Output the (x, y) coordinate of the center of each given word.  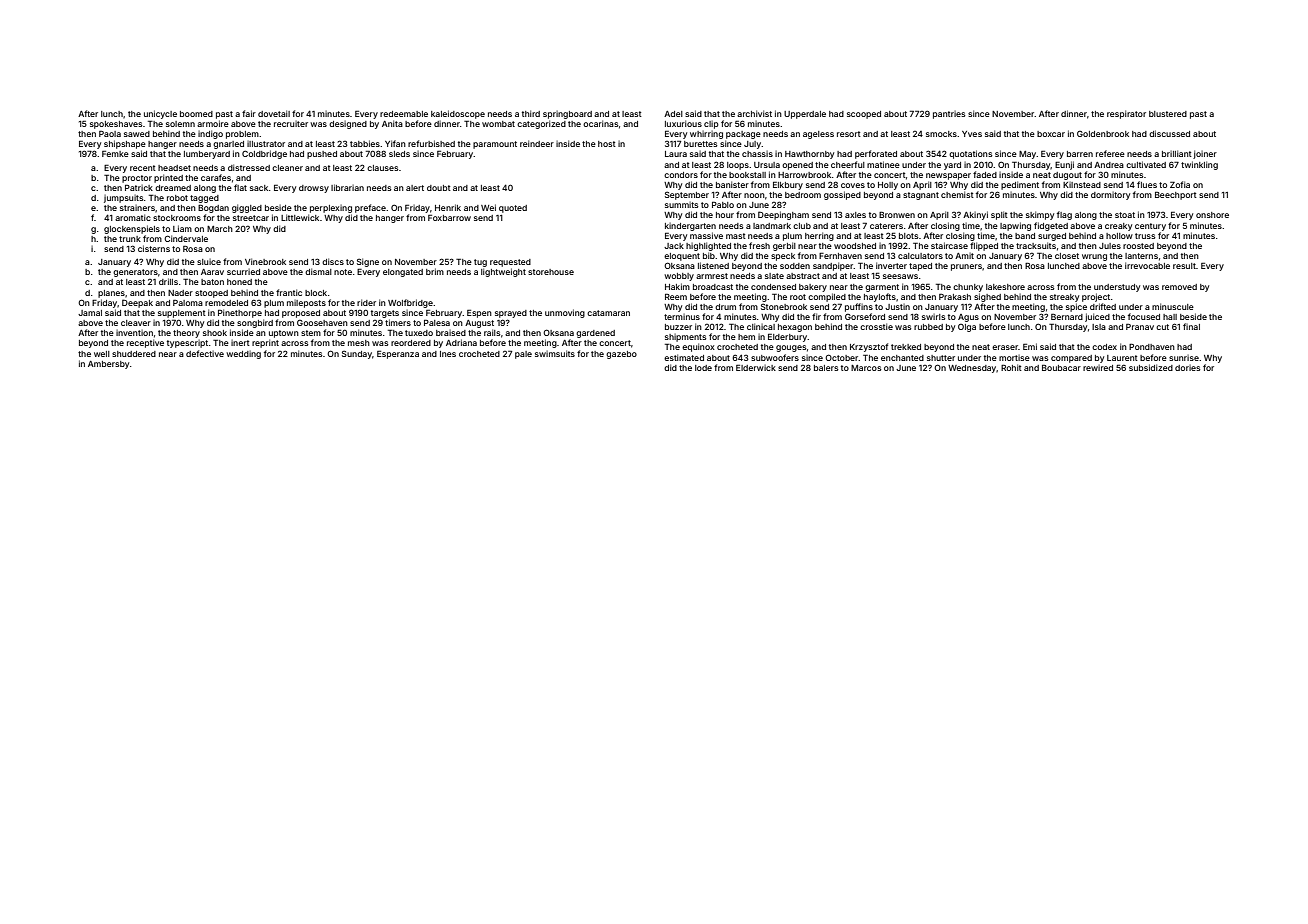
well (102, 354)
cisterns (154, 248)
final (1191, 326)
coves (853, 185)
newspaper (948, 176)
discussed (1169, 133)
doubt (439, 188)
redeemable (404, 114)
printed (168, 178)
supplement (182, 314)
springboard (567, 115)
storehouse (551, 272)
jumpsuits (124, 199)
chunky (968, 288)
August (479, 324)
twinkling (1199, 165)
